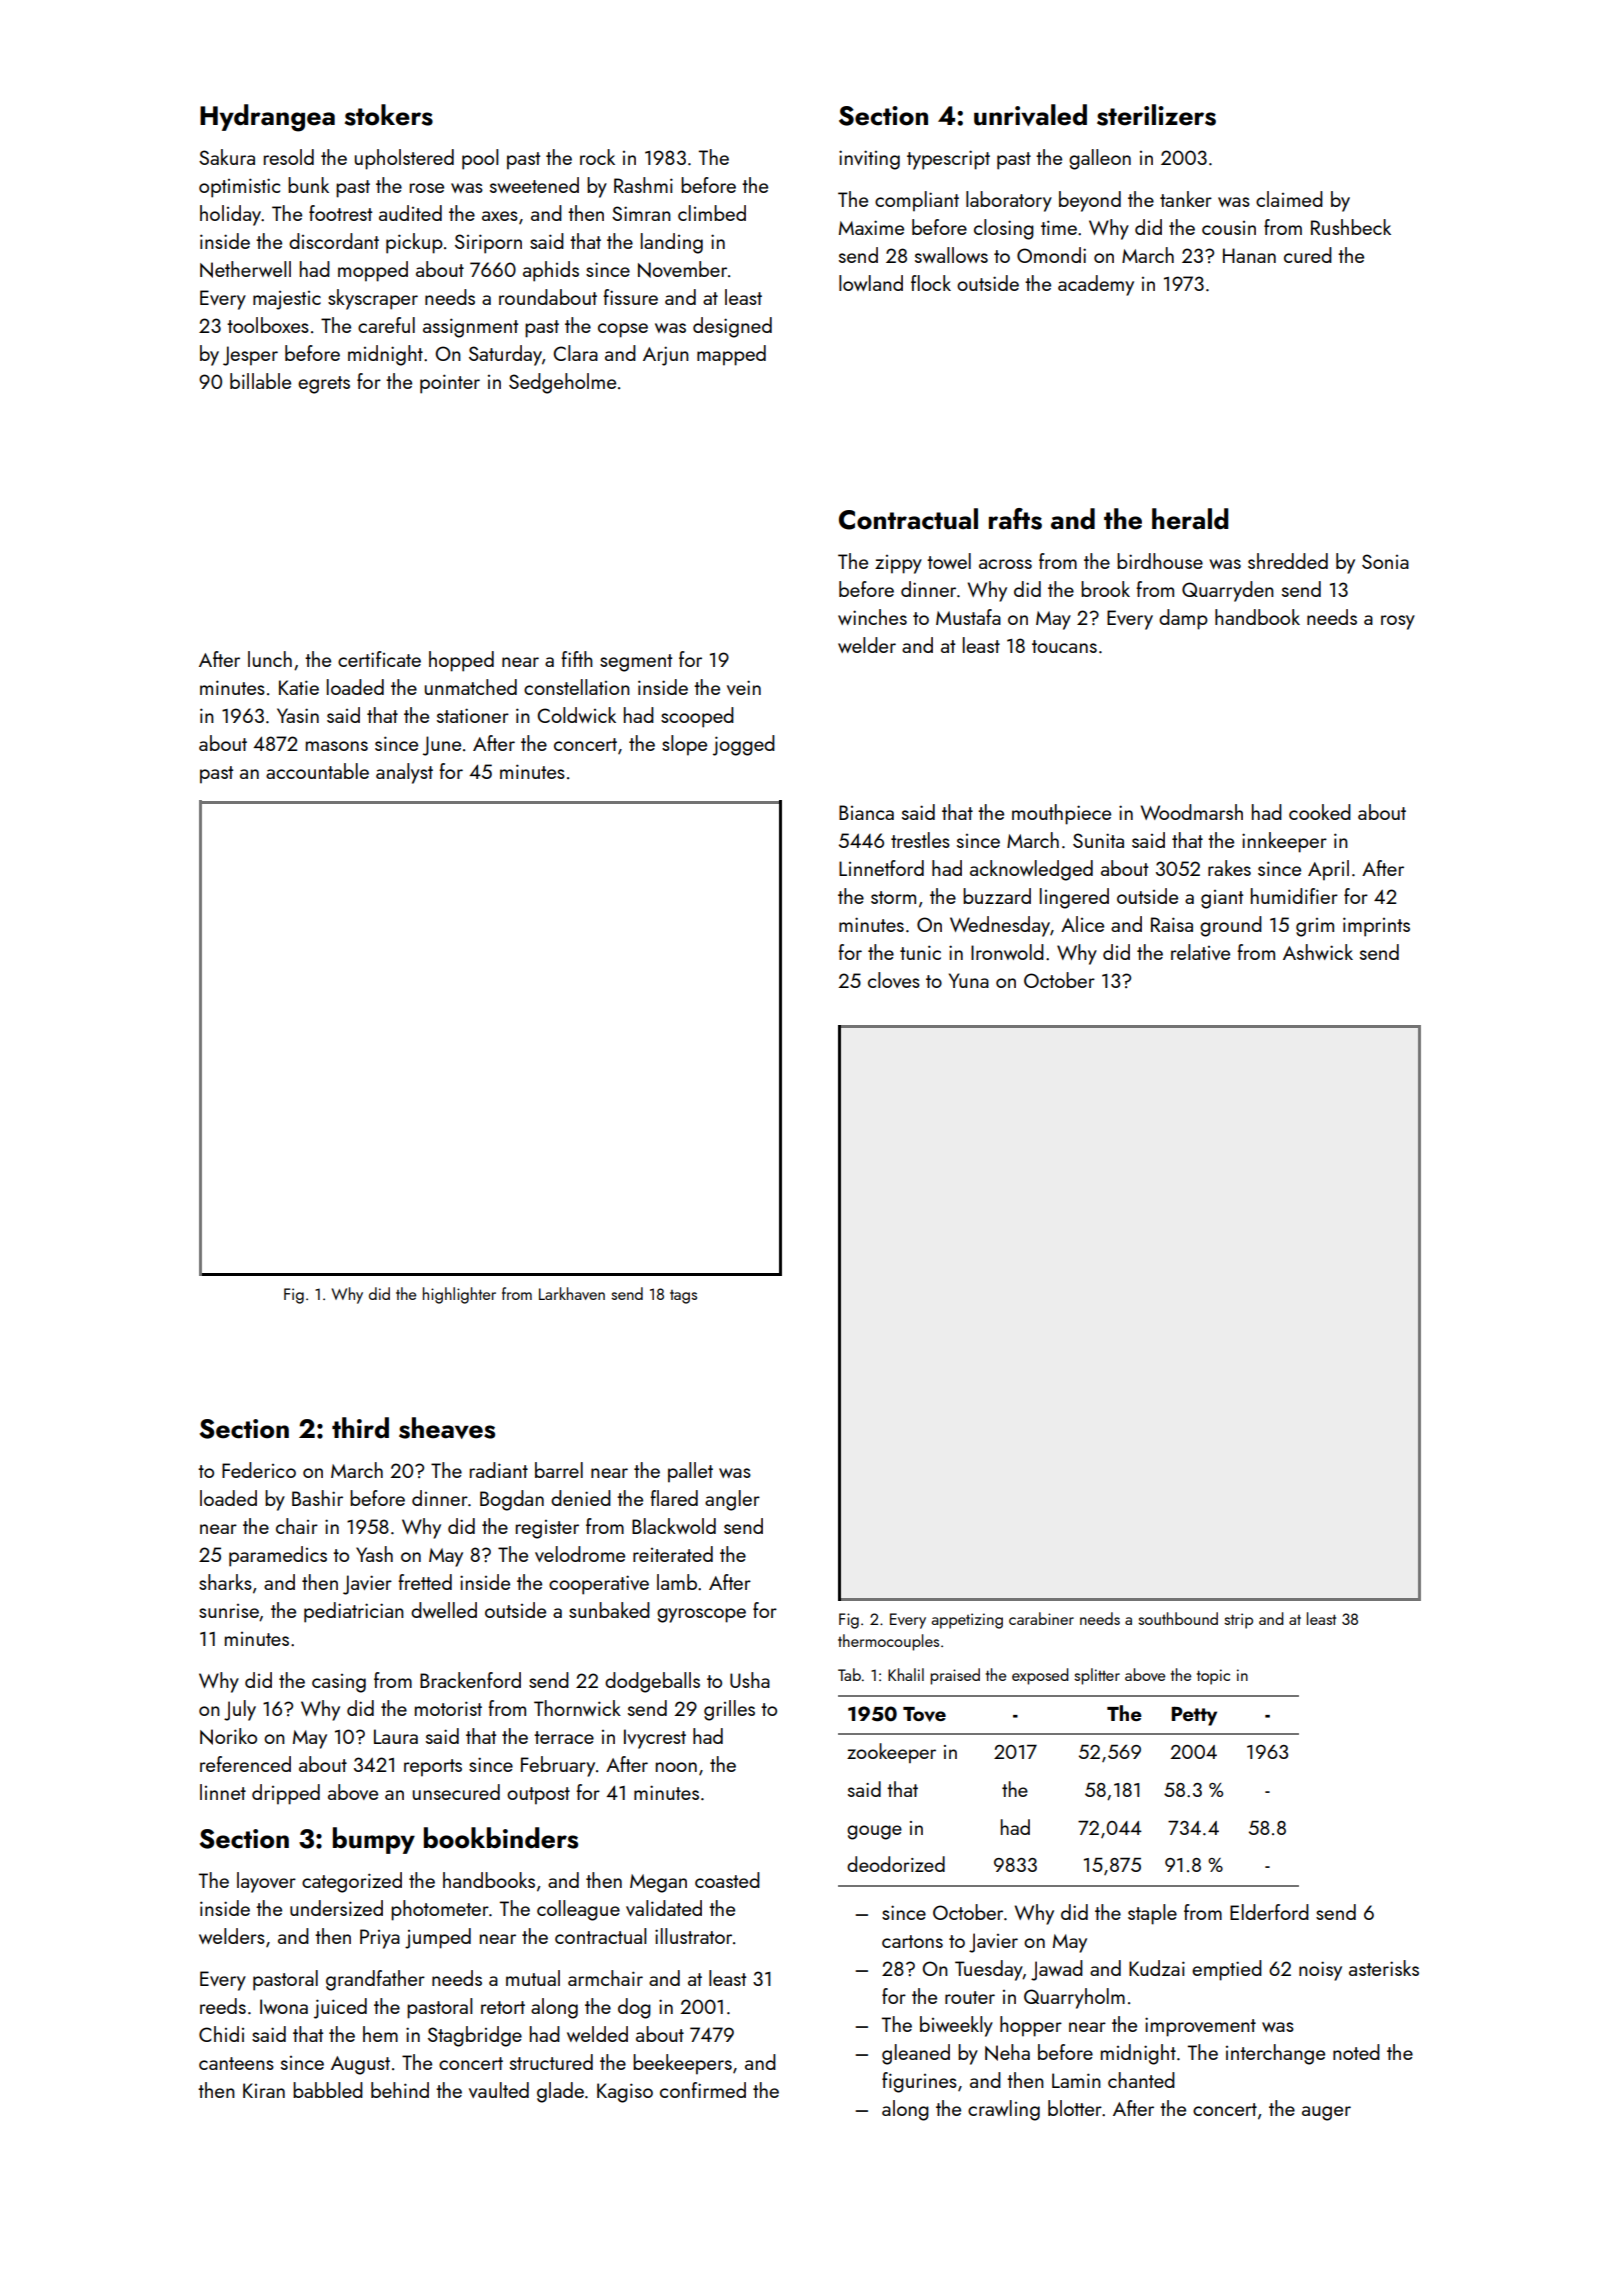 Image resolution: width=1620 pixels, height=2292 pixels. What do you see at coordinates (1041, 1618) in the screenshot?
I see `carabiner` at bounding box center [1041, 1618].
